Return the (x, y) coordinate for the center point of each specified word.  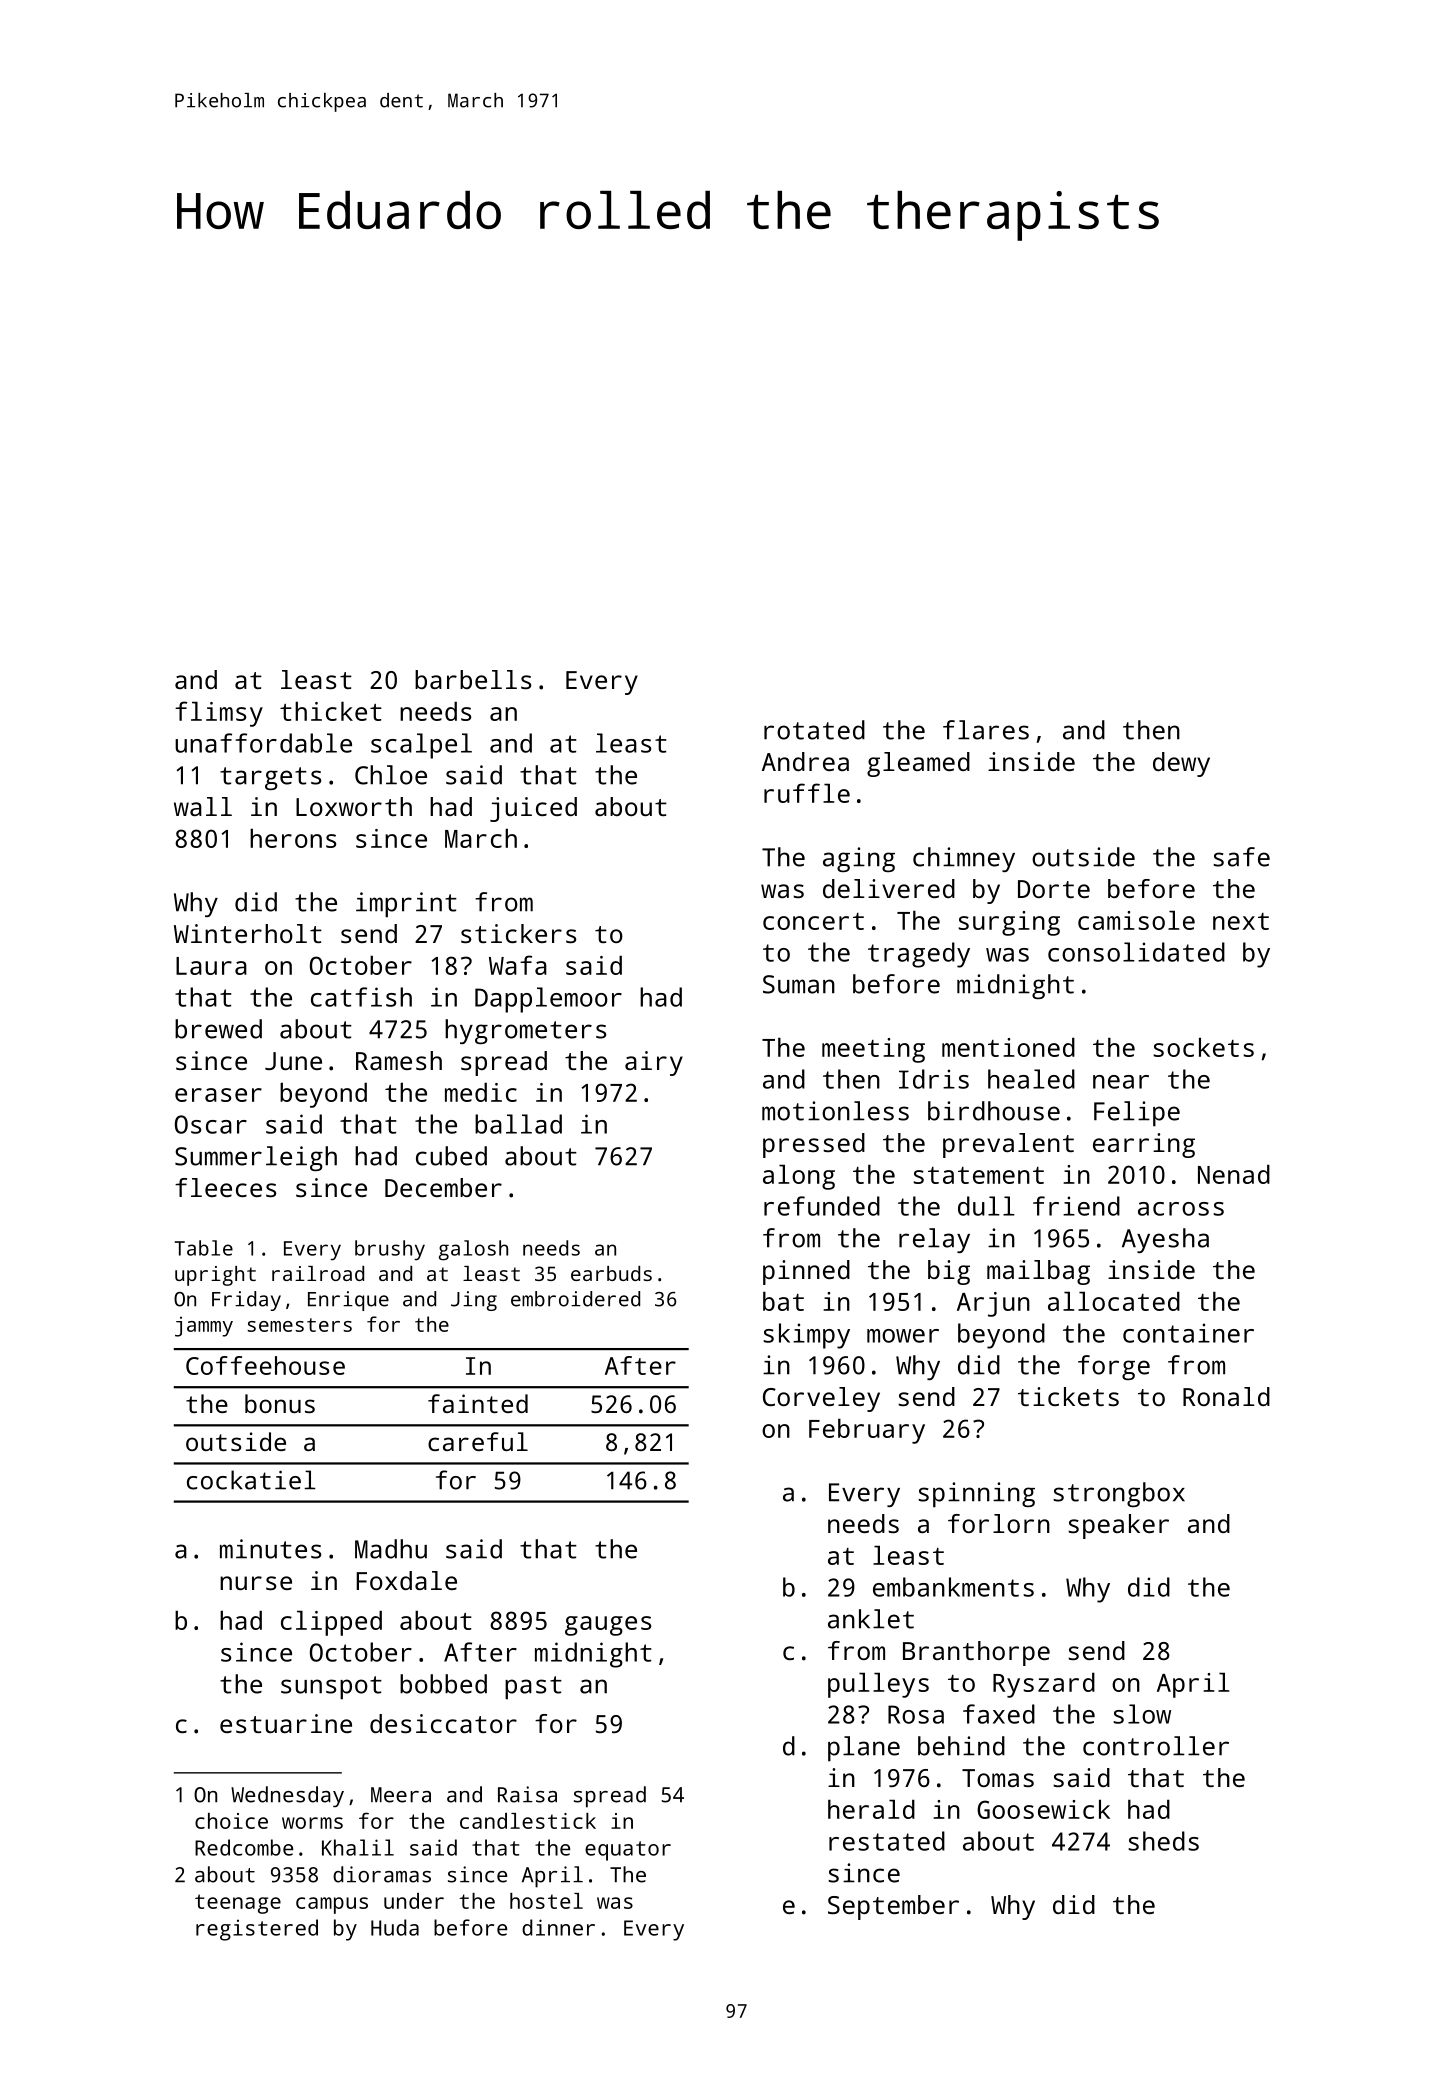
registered (257, 1930)
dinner (558, 1927)
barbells (473, 679)
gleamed (918, 764)
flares (986, 730)
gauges (608, 1626)
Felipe (1137, 1114)
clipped (331, 1623)
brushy (390, 1250)
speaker (1118, 1526)
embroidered (575, 1299)
